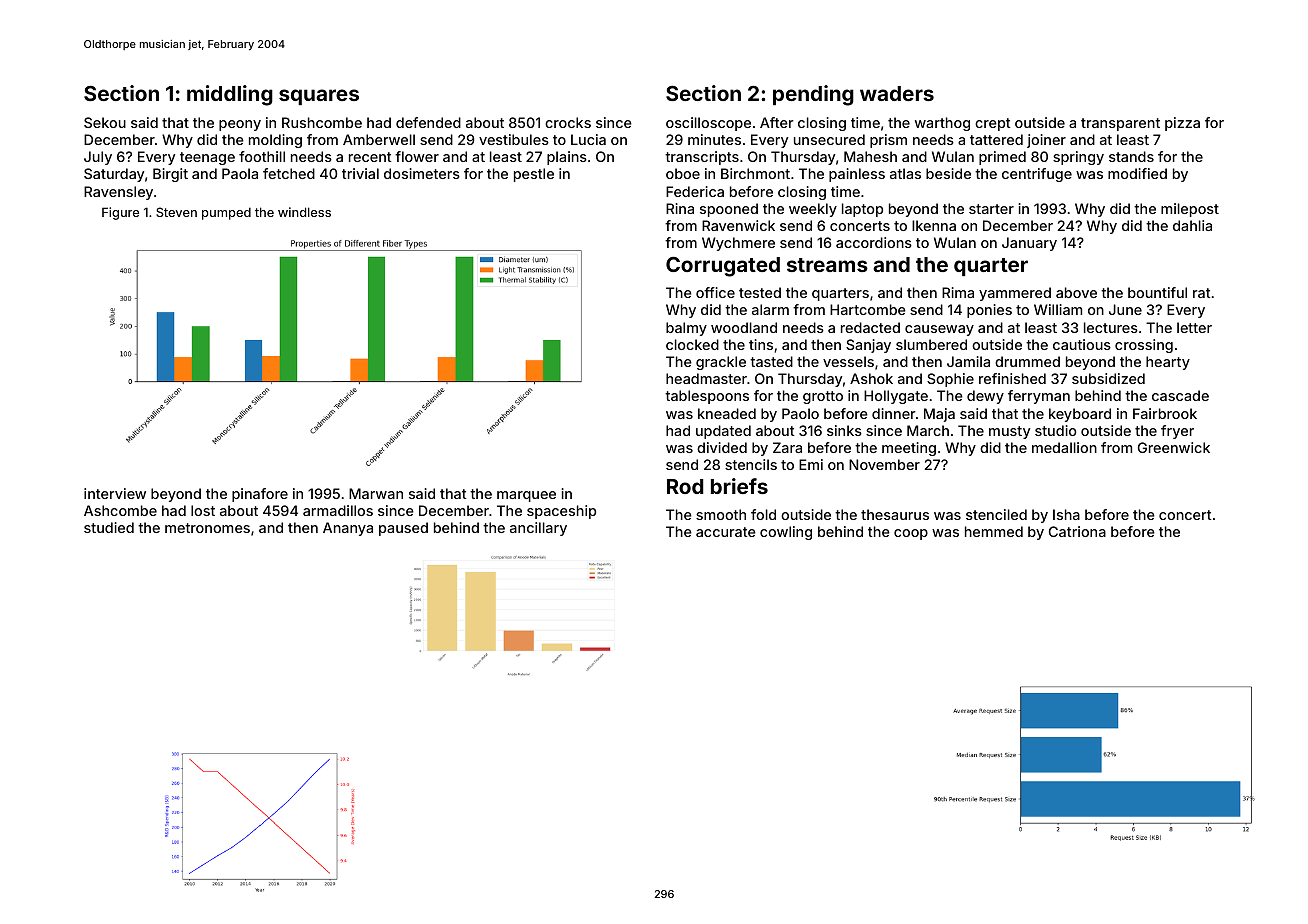 The height and width of the page is (924, 1308). What do you see at coordinates (1194, 327) in the page?
I see `letter` at bounding box center [1194, 327].
